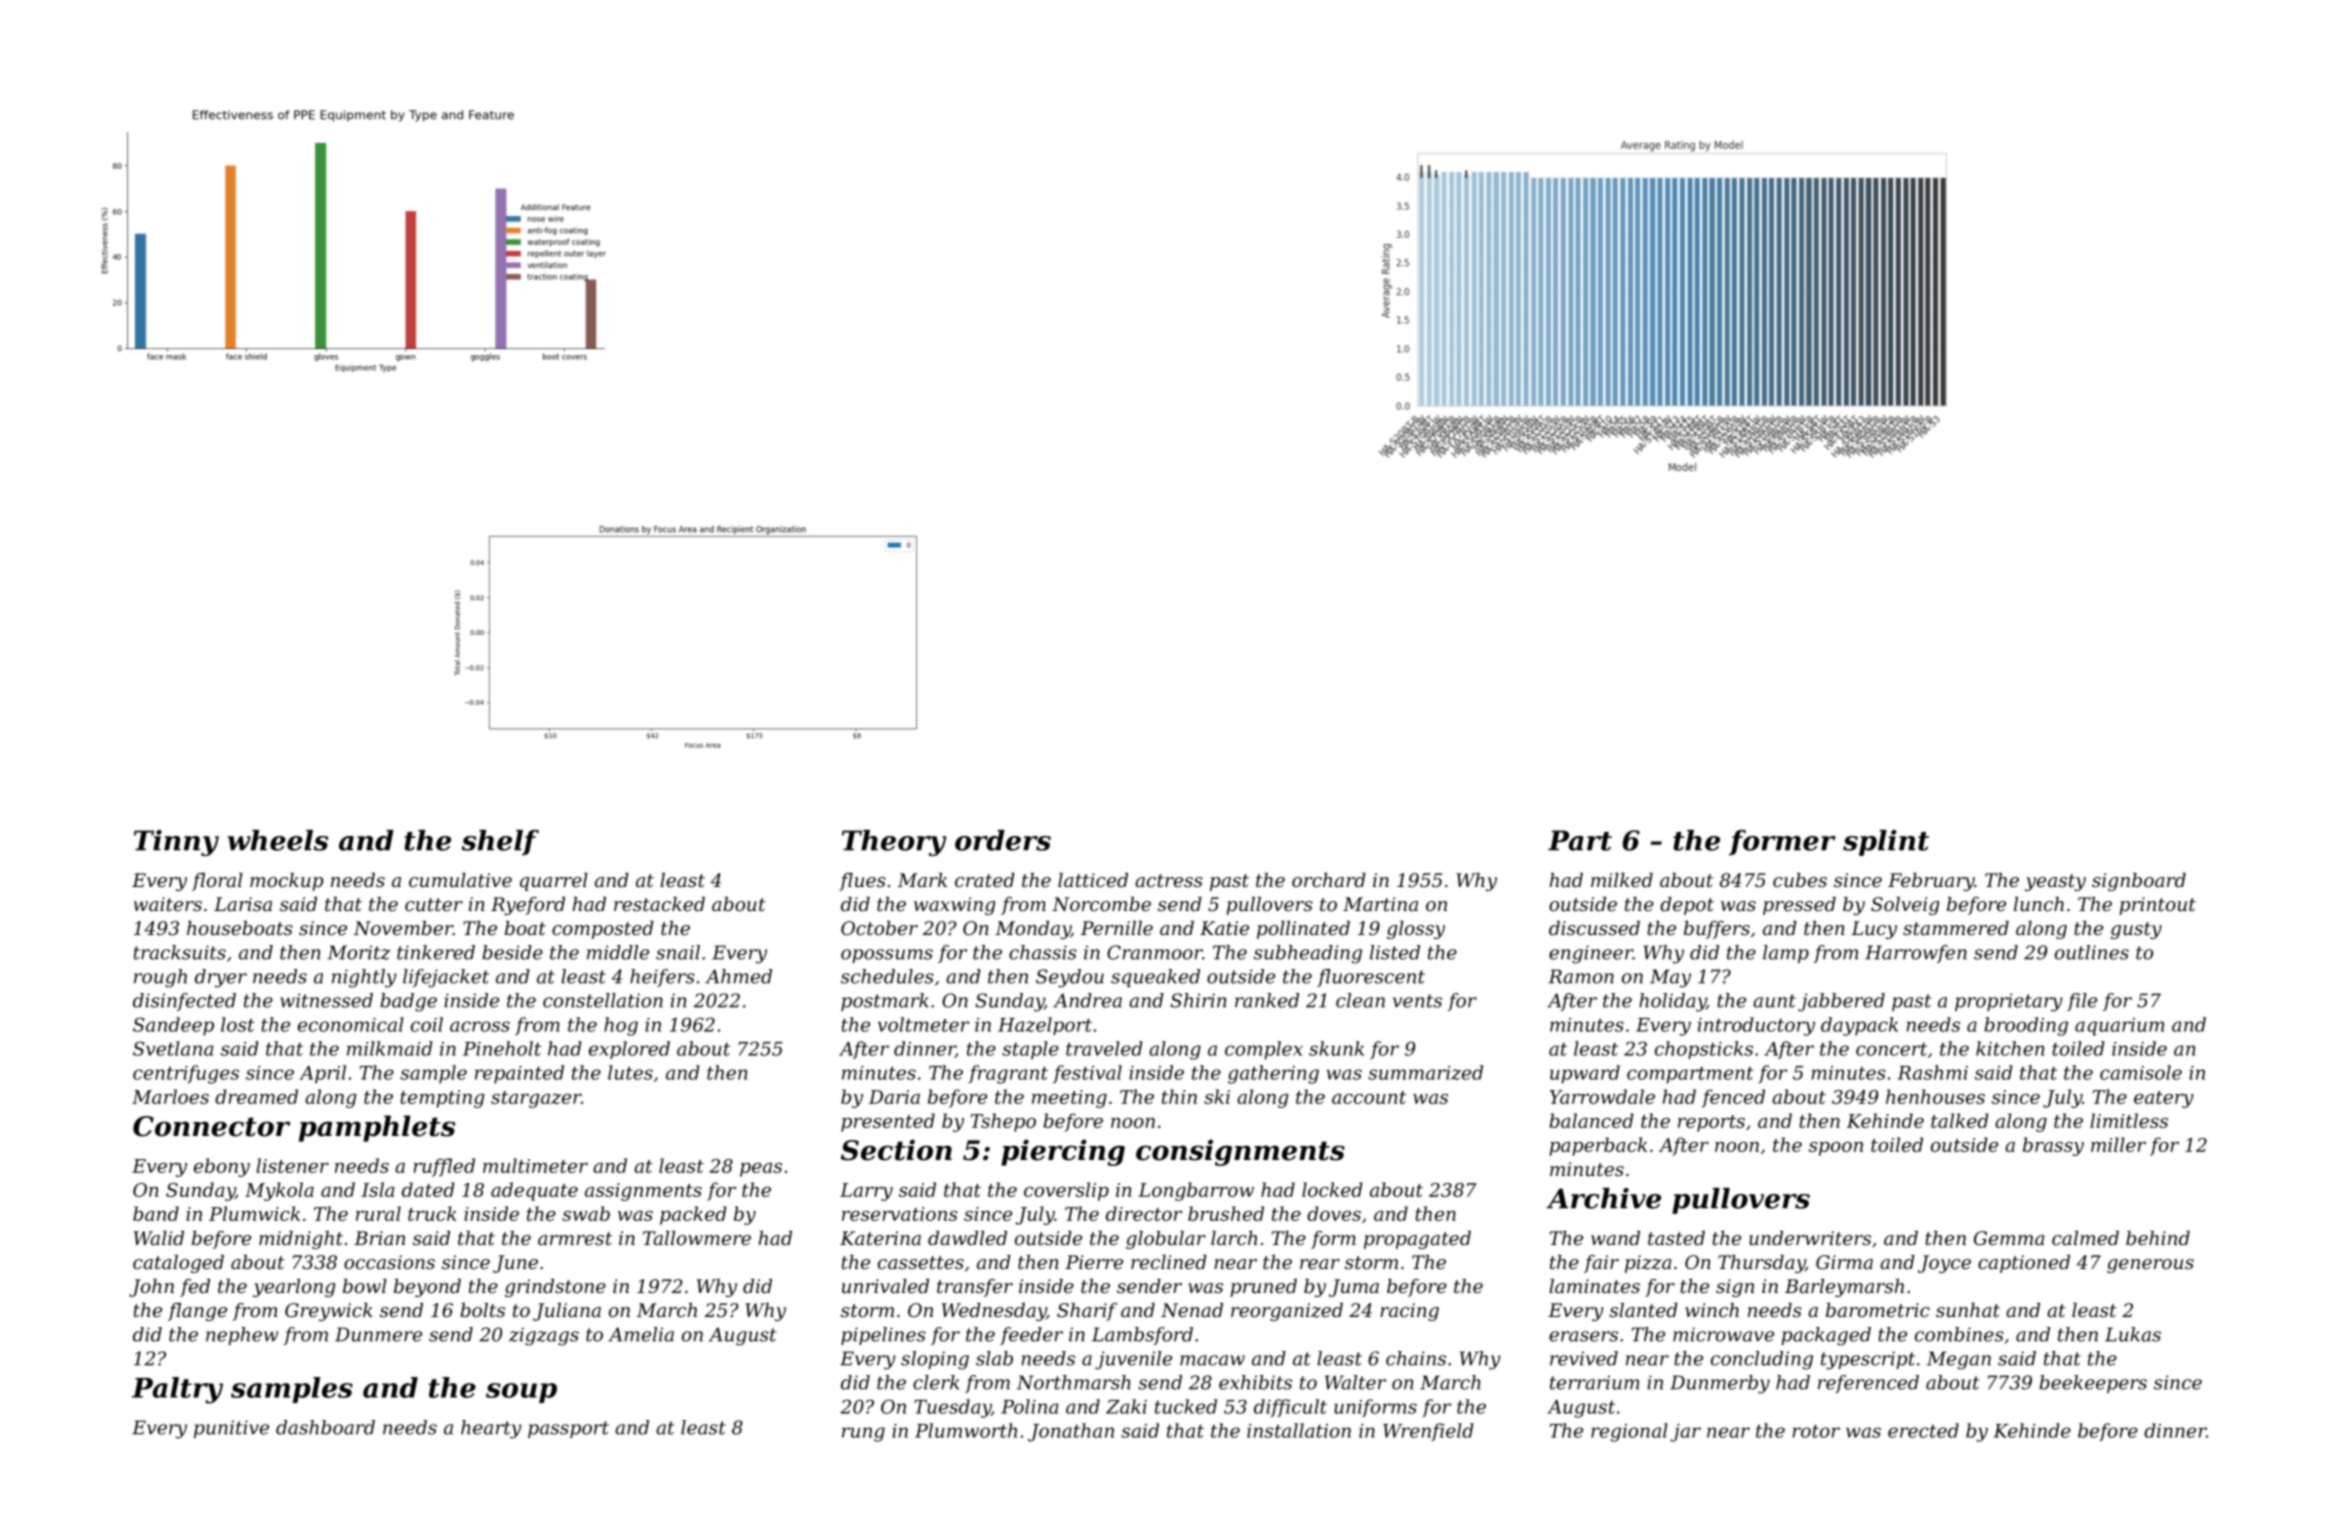 Image resolution: width=2343 pixels, height=1516 pixels. Describe the element at coordinates (1169, 880) in the document. I see `actress` at that location.
